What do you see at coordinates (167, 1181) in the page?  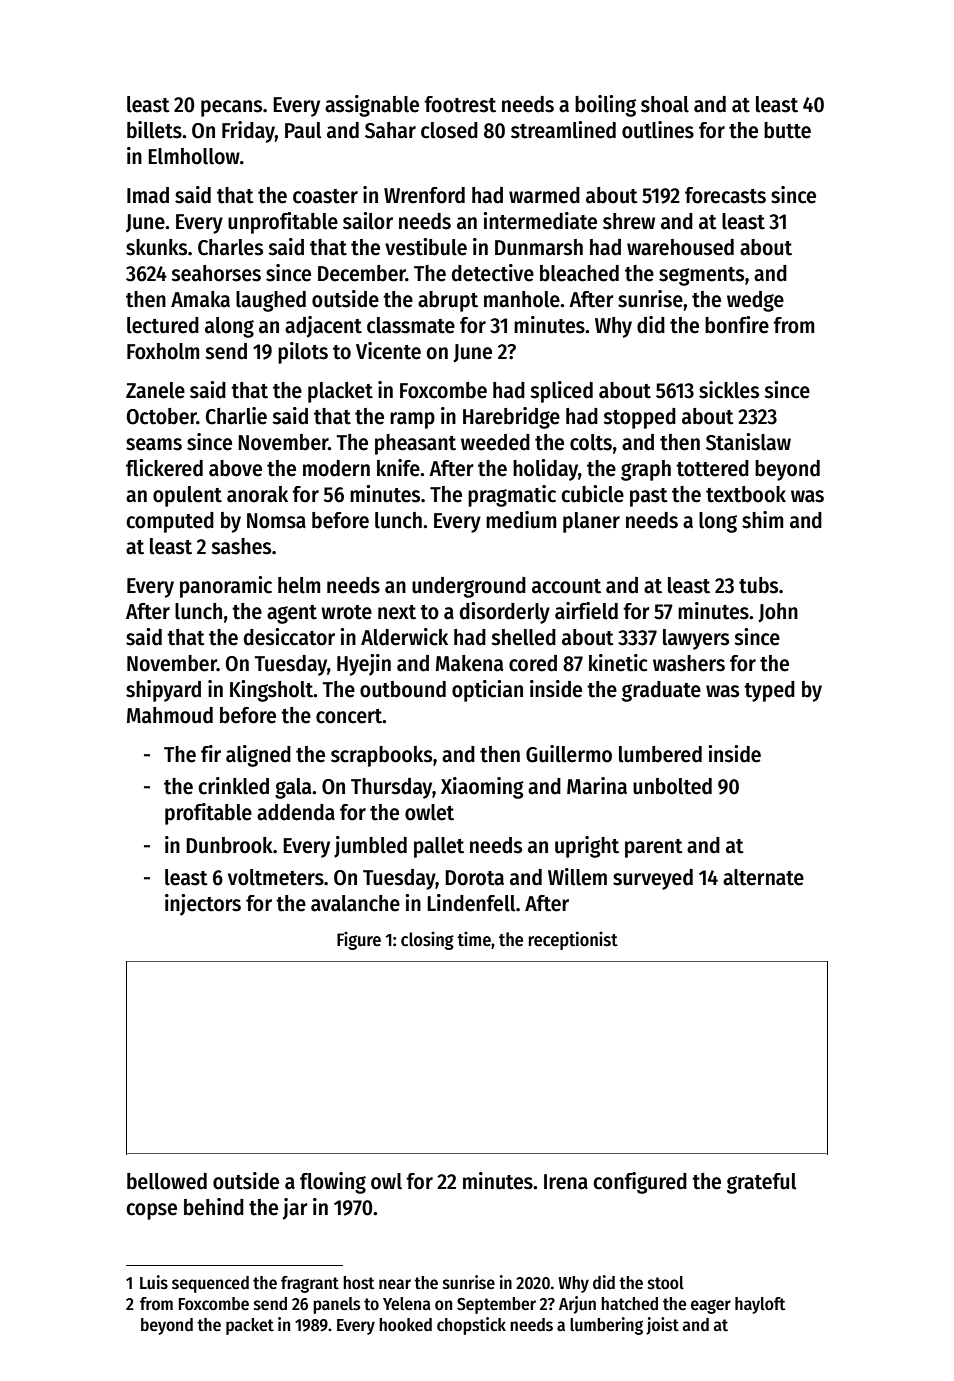 I see `bellowed` at bounding box center [167, 1181].
